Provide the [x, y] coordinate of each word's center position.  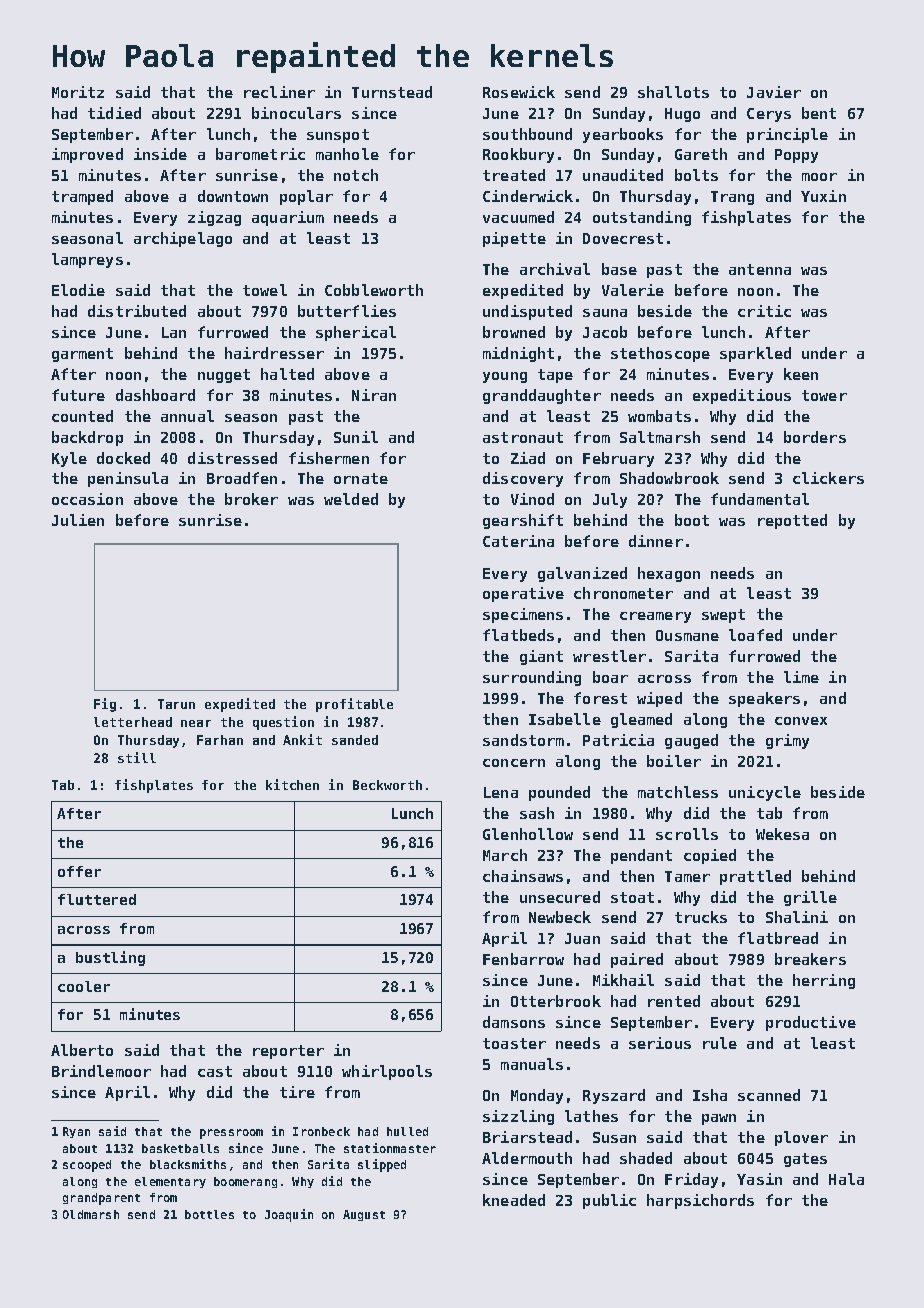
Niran [374, 395]
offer [79, 871]
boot [692, 520]
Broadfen [242, 478]
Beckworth [387, 785]
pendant [641, 856]
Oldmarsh [91, 1214]
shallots [673, 92]
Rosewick [519, 92]
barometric [260, 154]
